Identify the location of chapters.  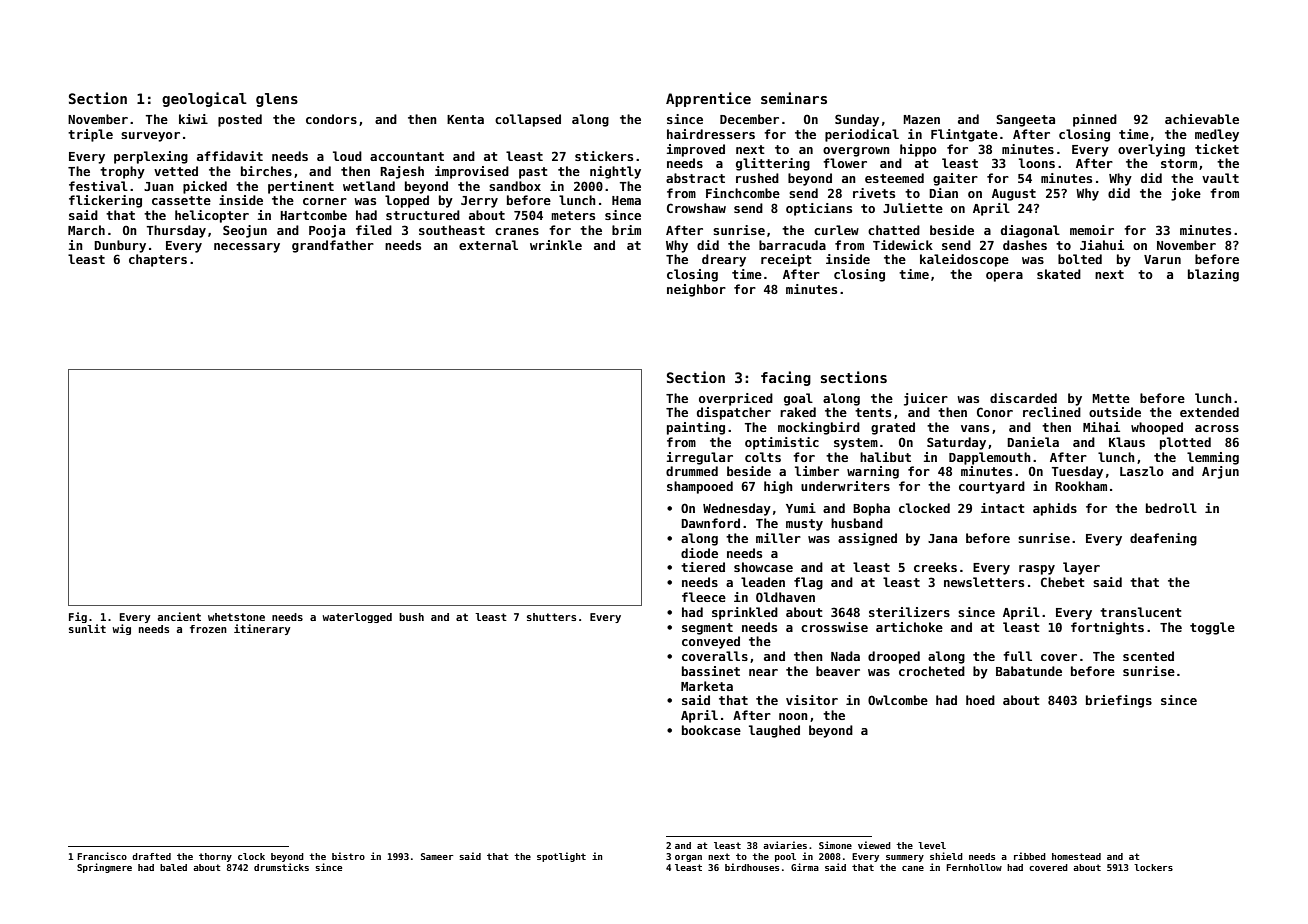
(158, 260).
